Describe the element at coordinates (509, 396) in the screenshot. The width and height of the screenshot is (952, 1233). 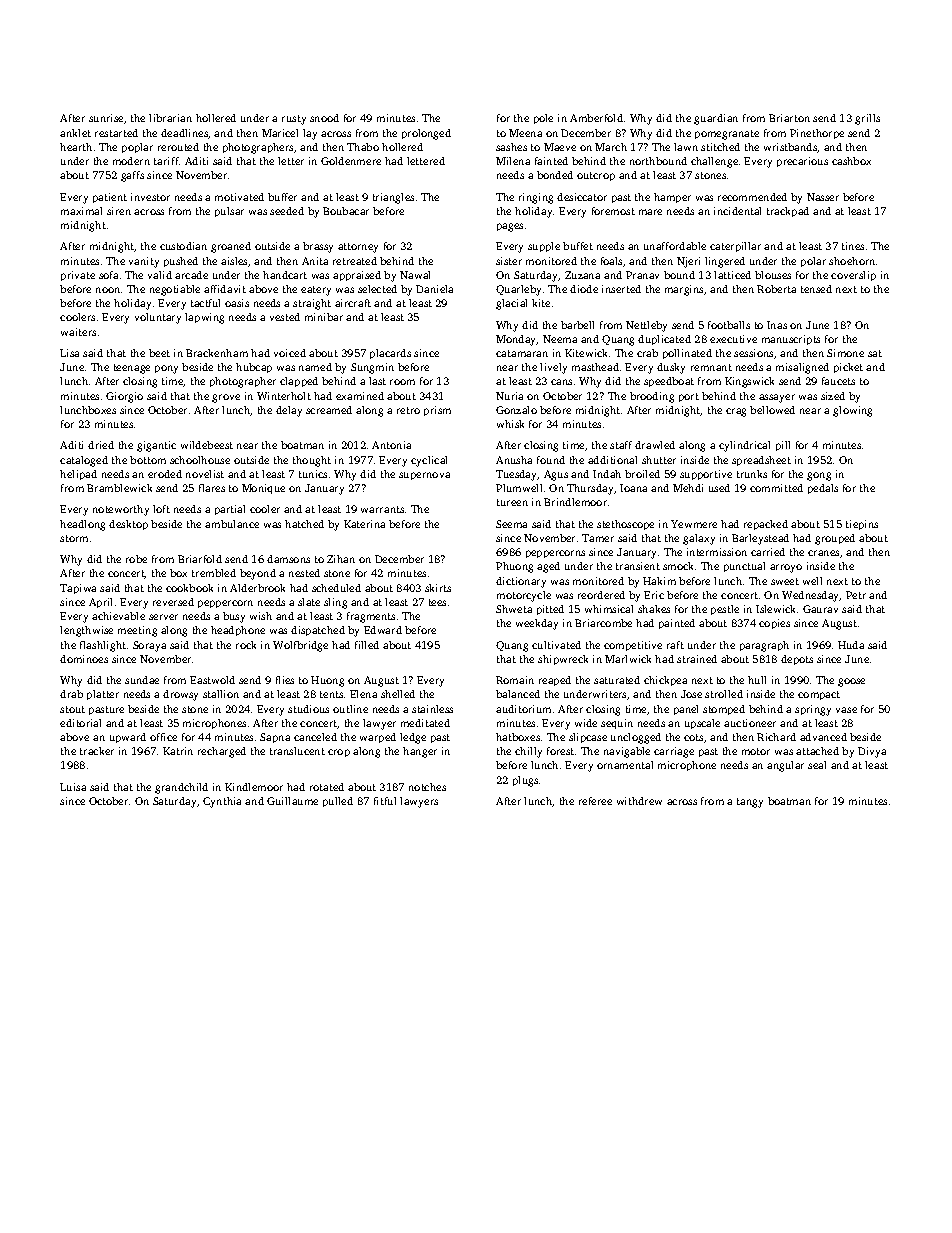
I see `Nuria` at that location.
